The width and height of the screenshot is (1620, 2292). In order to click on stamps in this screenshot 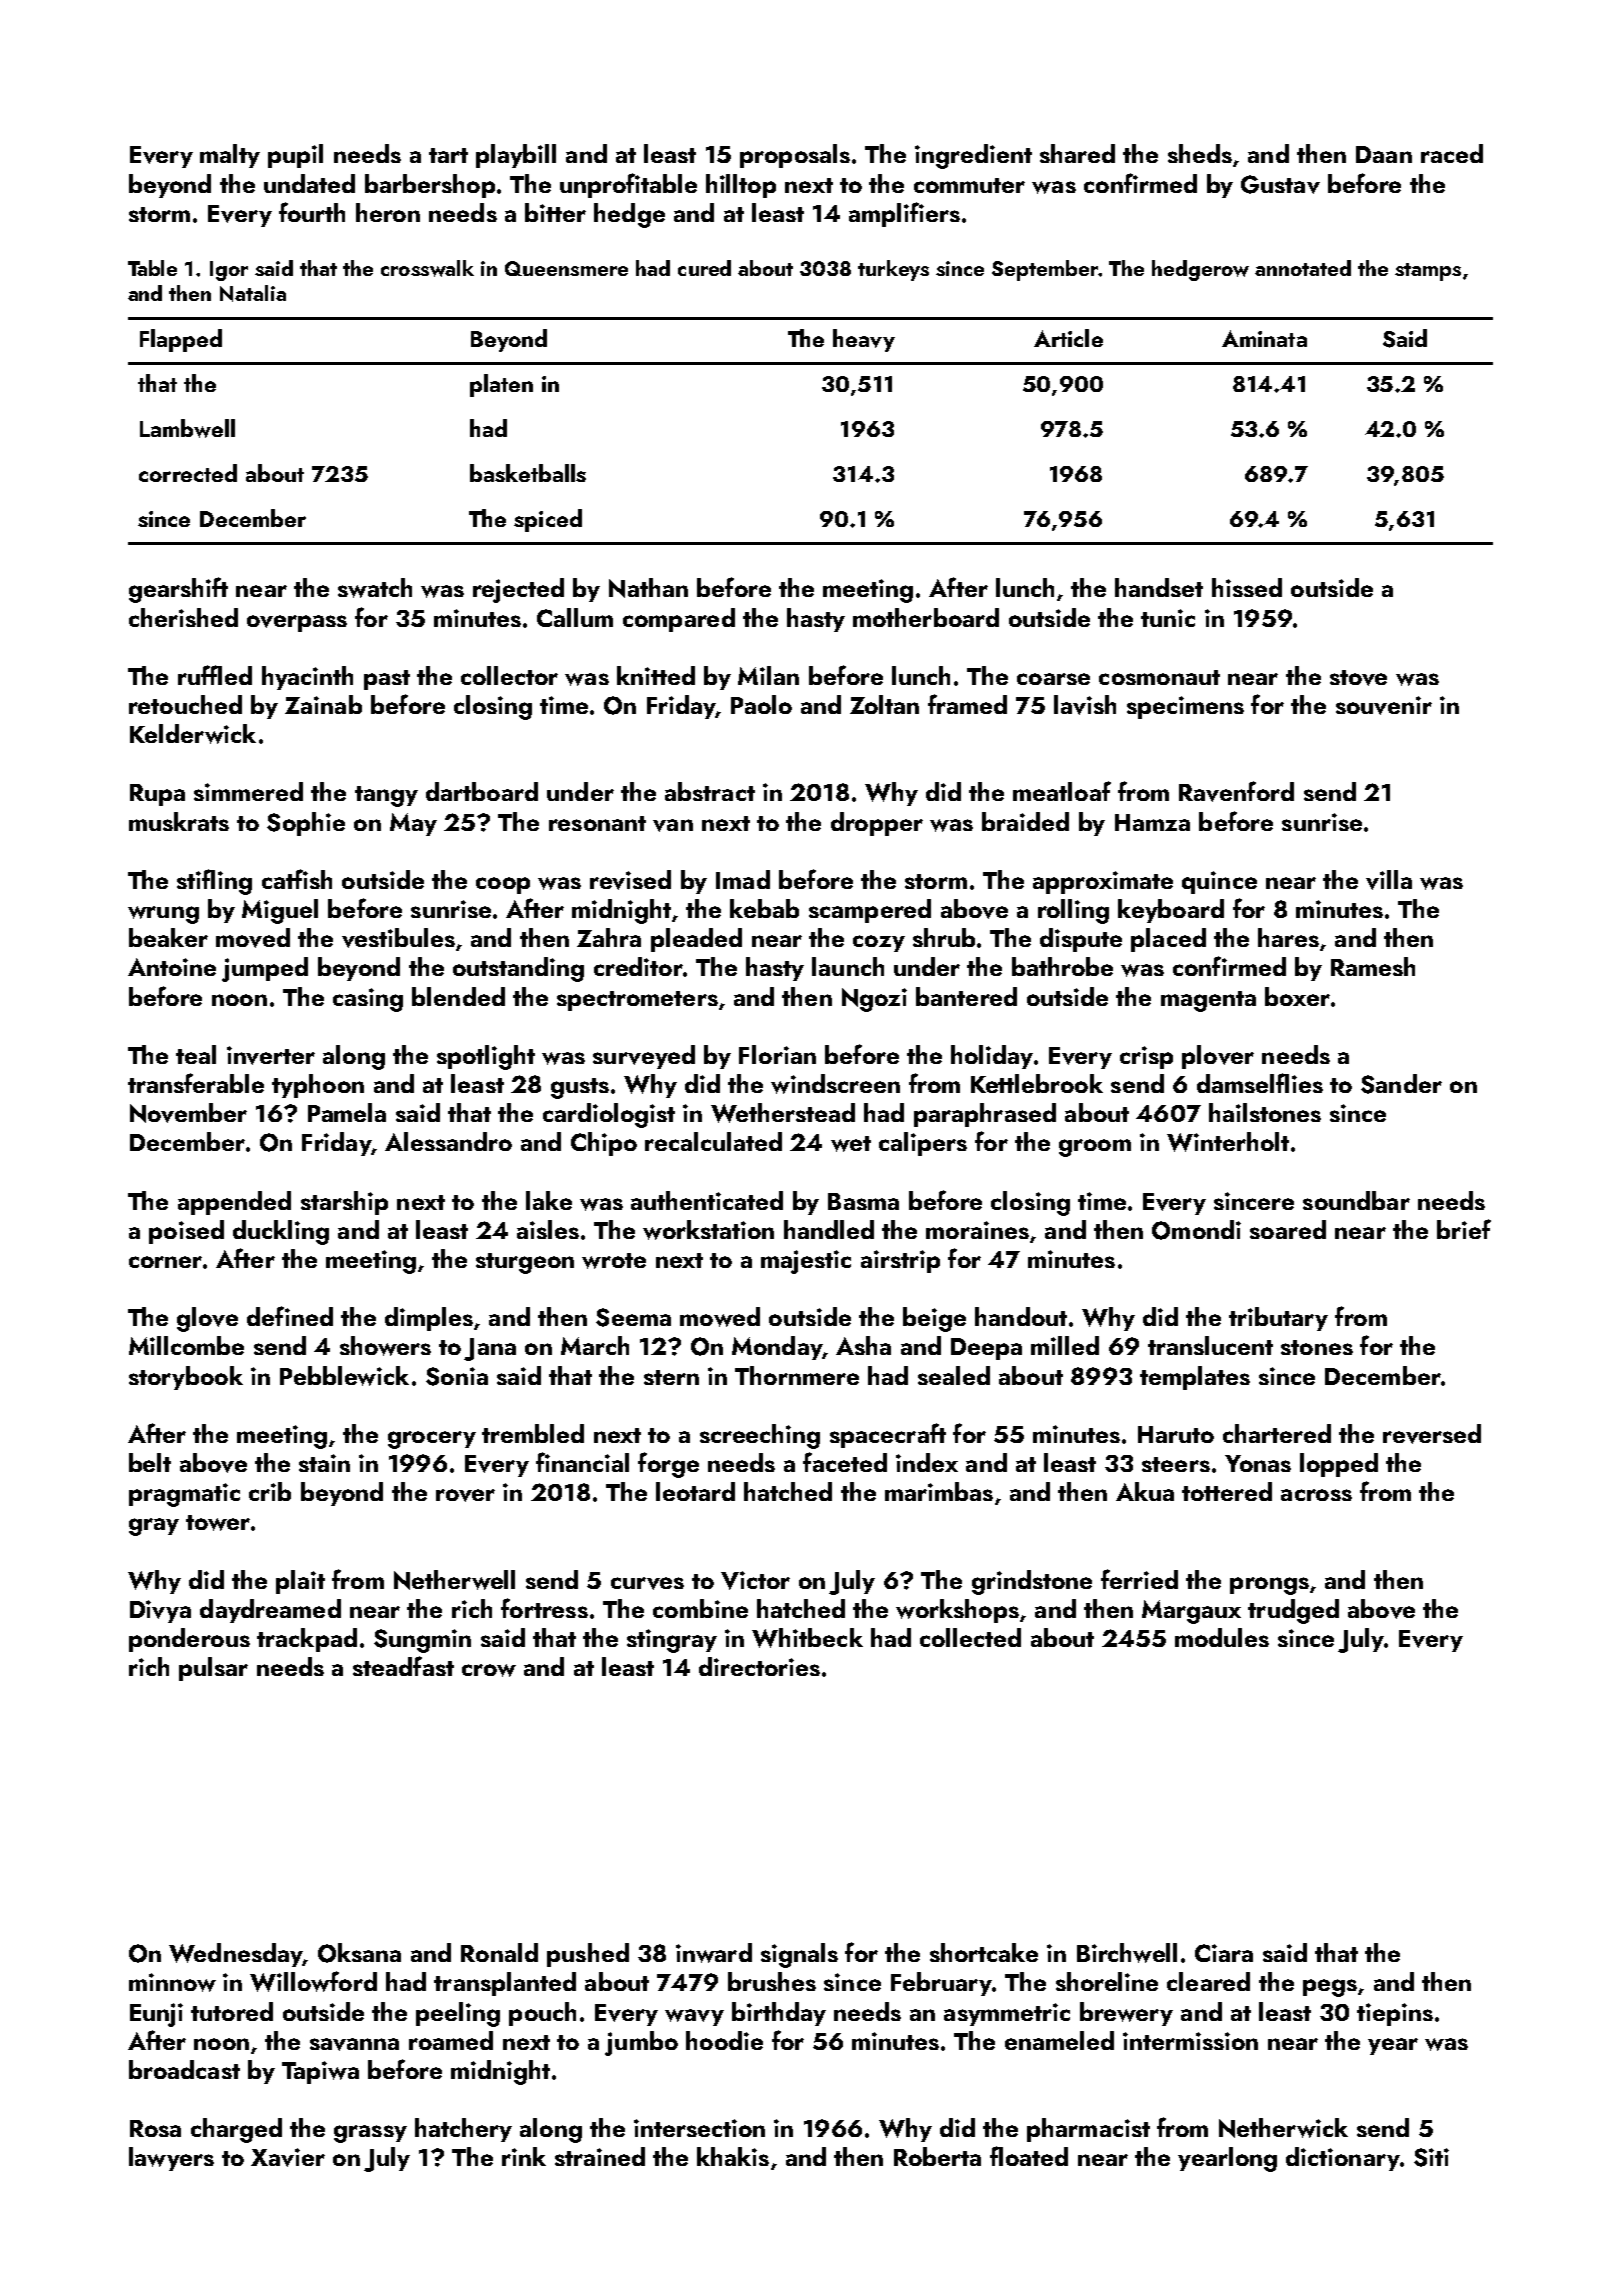, I will do `click(1428, 272)`.
